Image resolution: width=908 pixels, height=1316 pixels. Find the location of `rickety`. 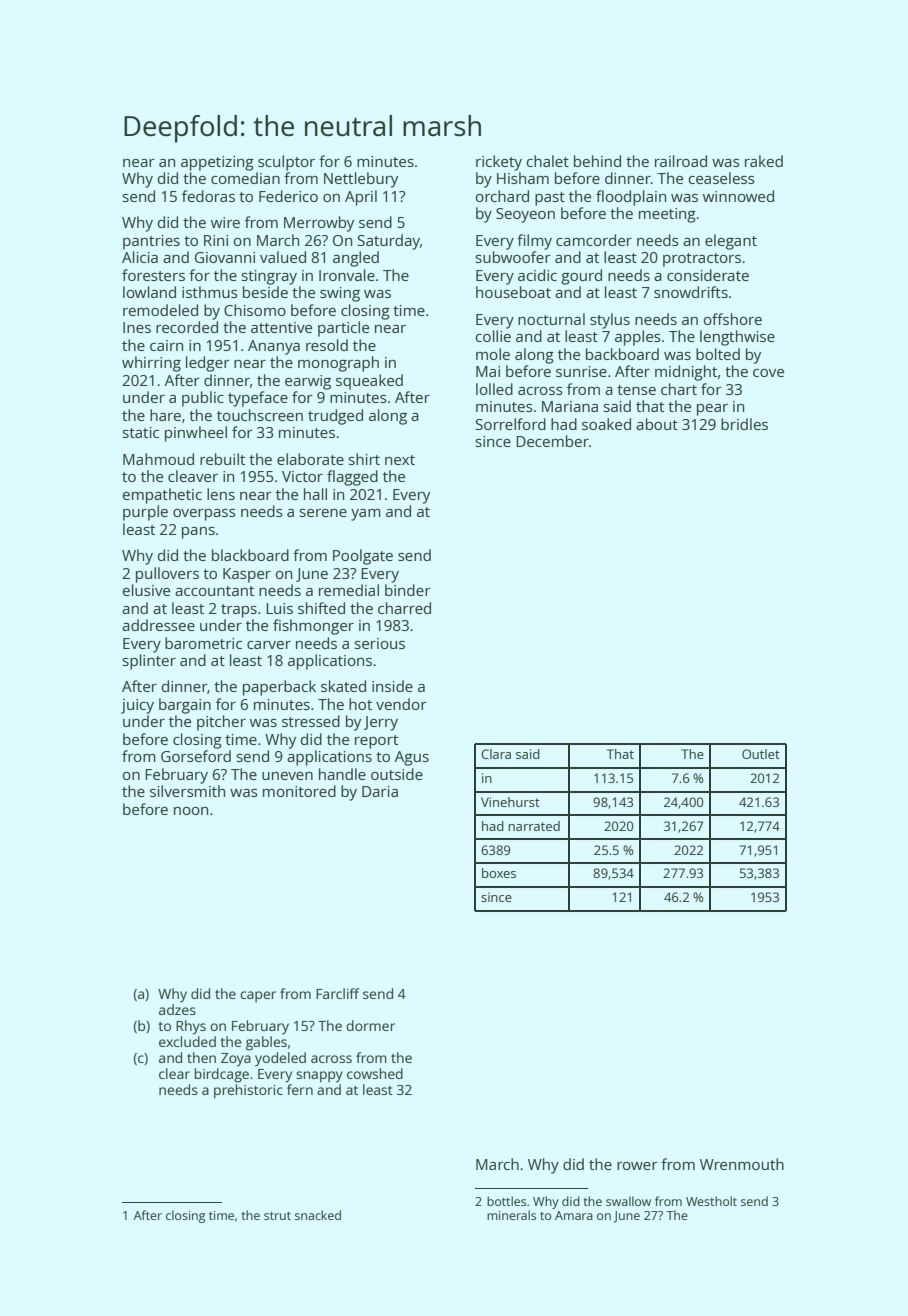

rickety is located at coordinates (499, 163).
